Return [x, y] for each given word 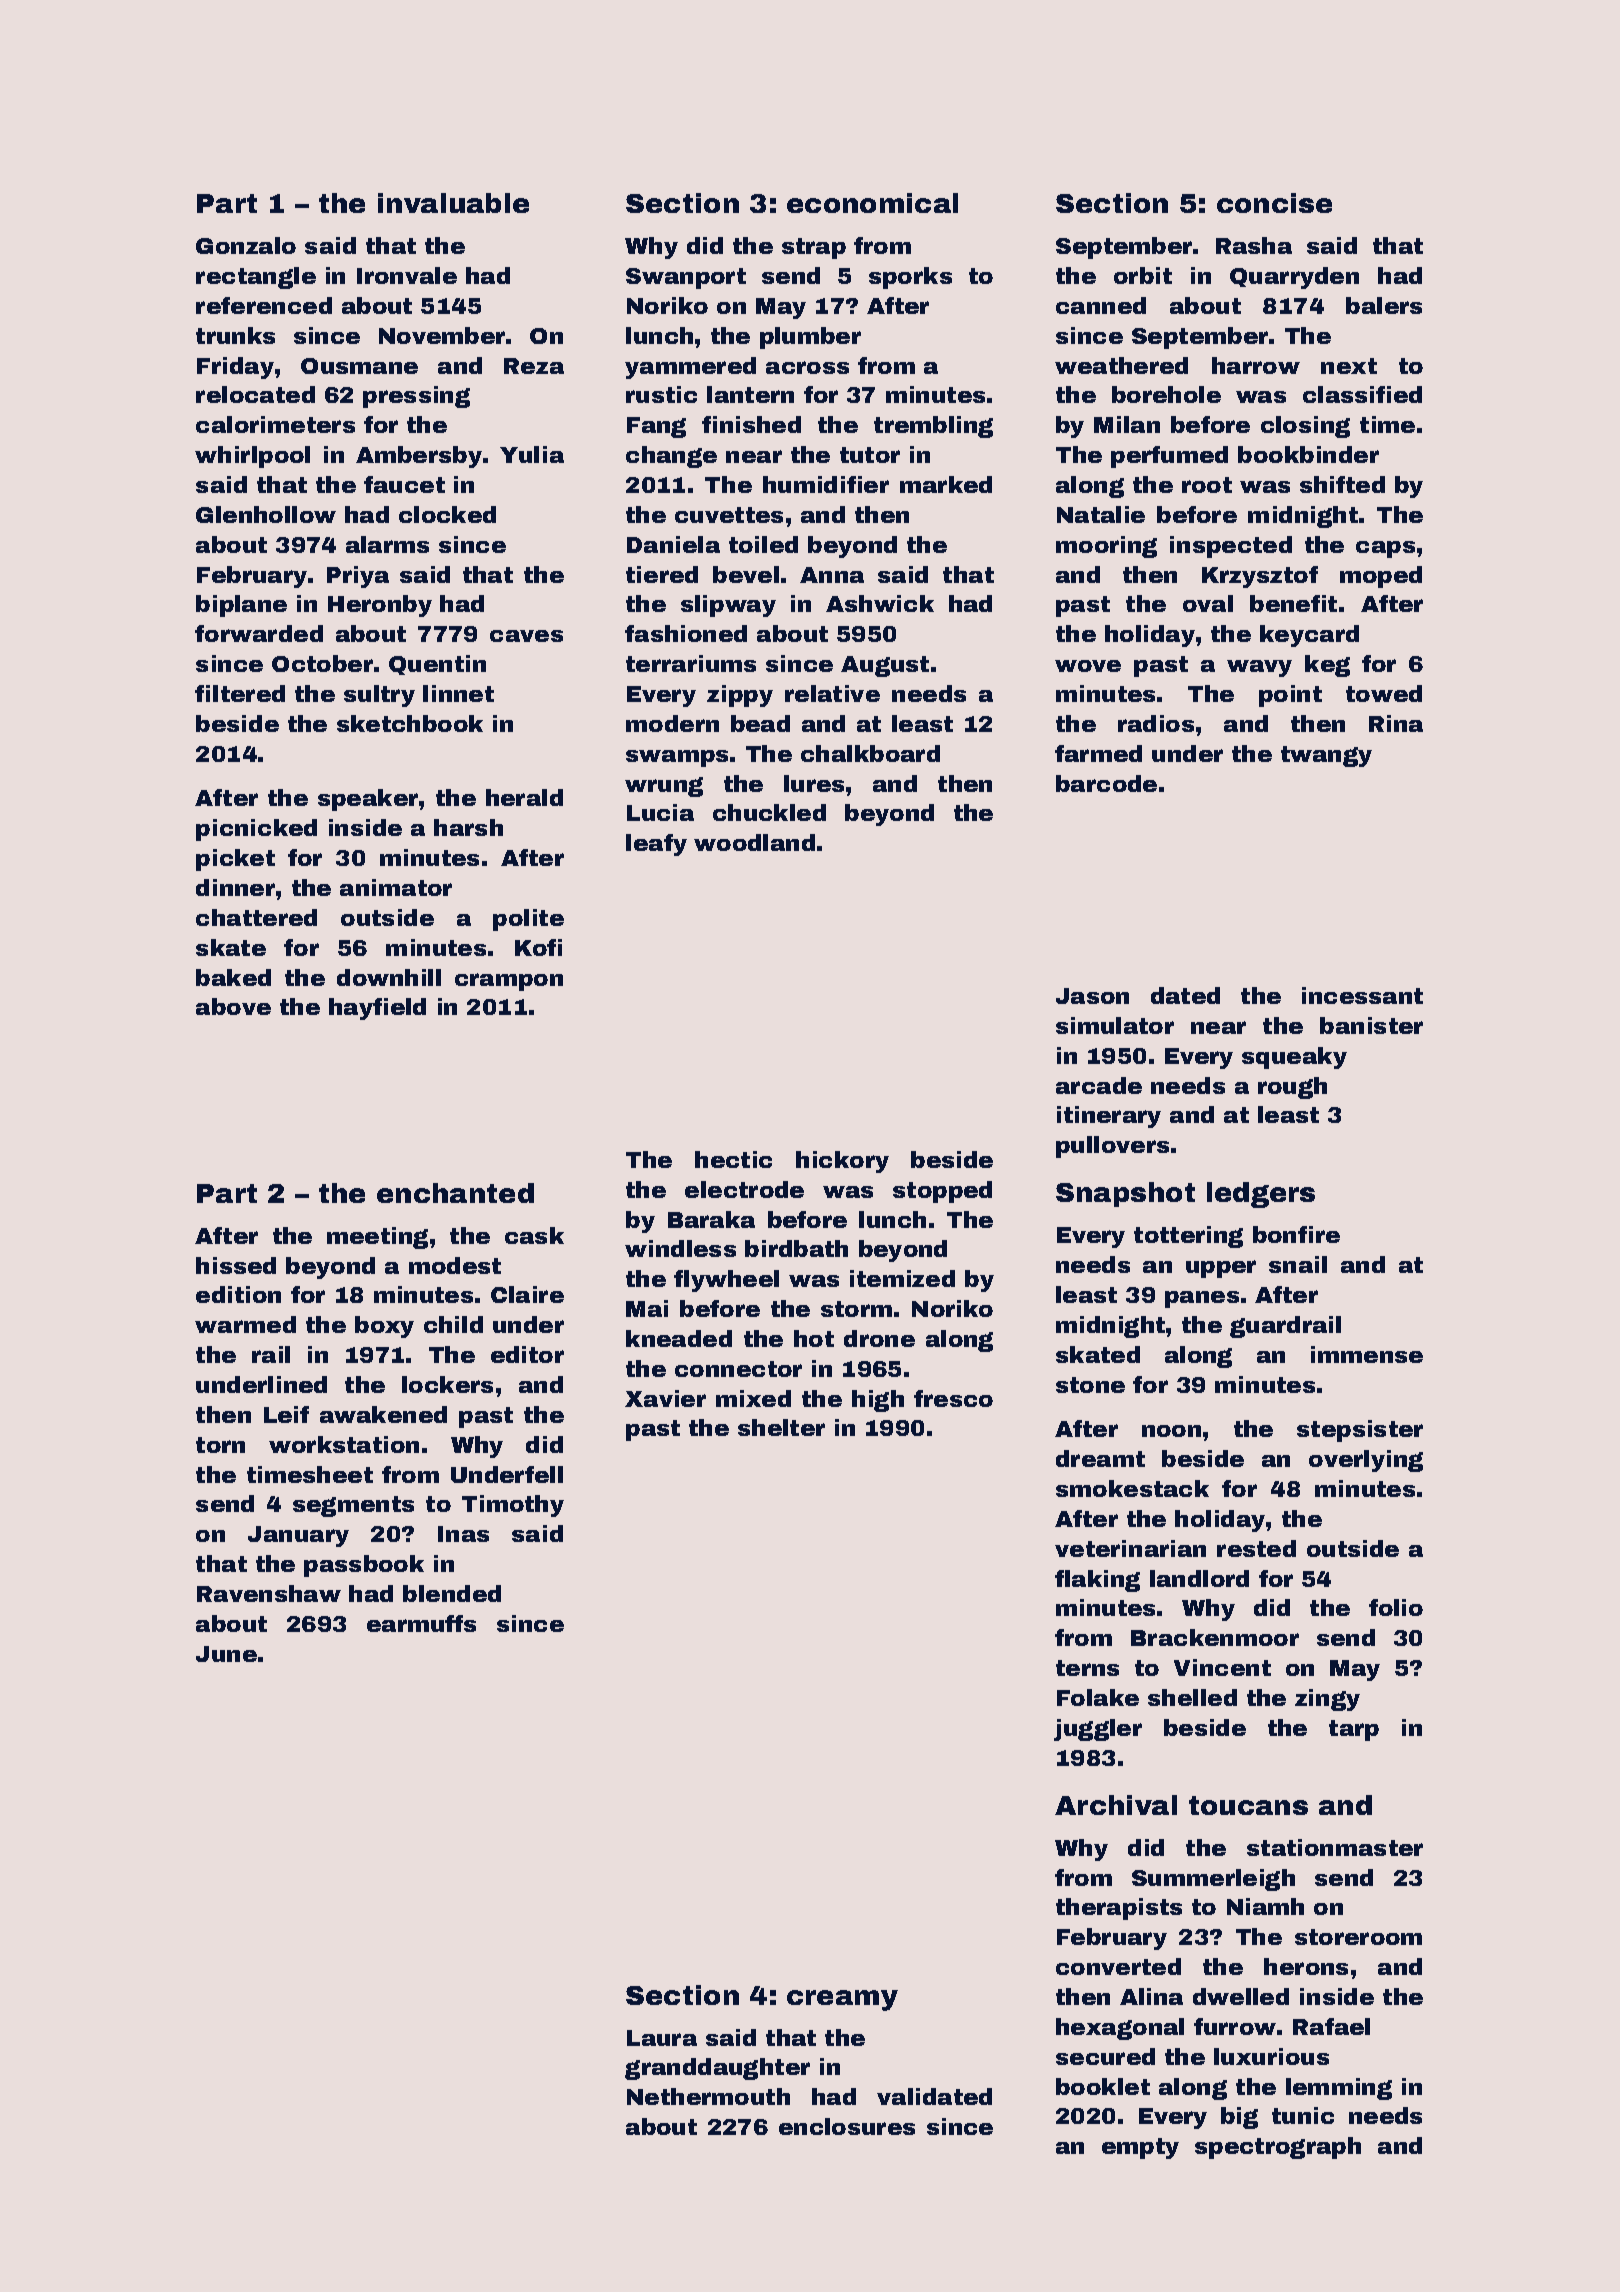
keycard [1309, 636]
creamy [842, 2000]
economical [872, 203]
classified [1362, 394]
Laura [662, 2038]
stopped [942, 1192]
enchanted [455, 1193]
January [298, 1536]
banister [1371, 1025]
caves [526, 636]
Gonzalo [246, 245]
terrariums [691, 663]
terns [1087, 1668]
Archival [1116, 1805]
